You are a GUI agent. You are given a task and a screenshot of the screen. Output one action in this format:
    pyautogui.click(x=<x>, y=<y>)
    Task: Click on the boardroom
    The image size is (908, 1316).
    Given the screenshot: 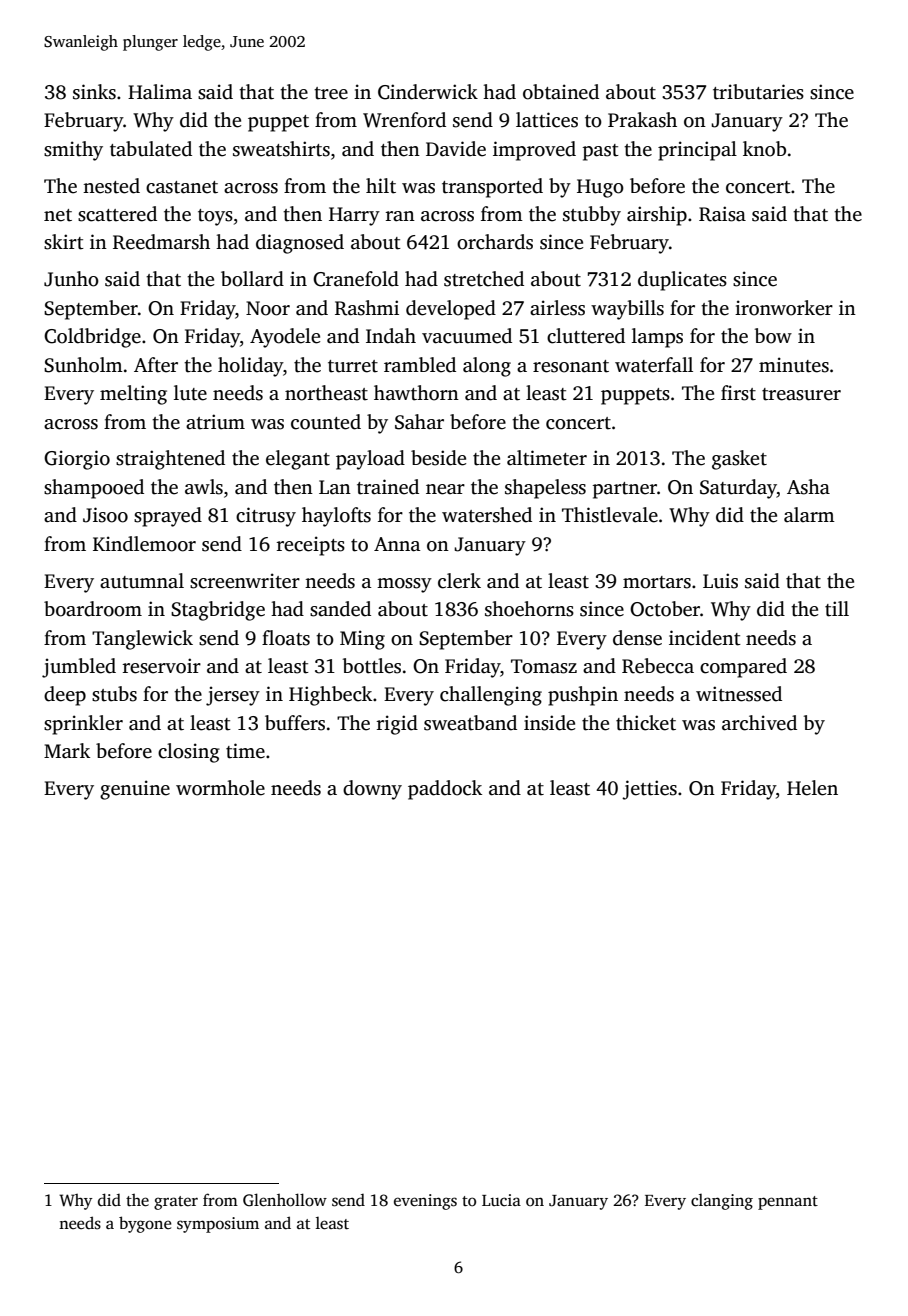 What is the action you would take?
    pyautogui.click(x=93, y=609)
